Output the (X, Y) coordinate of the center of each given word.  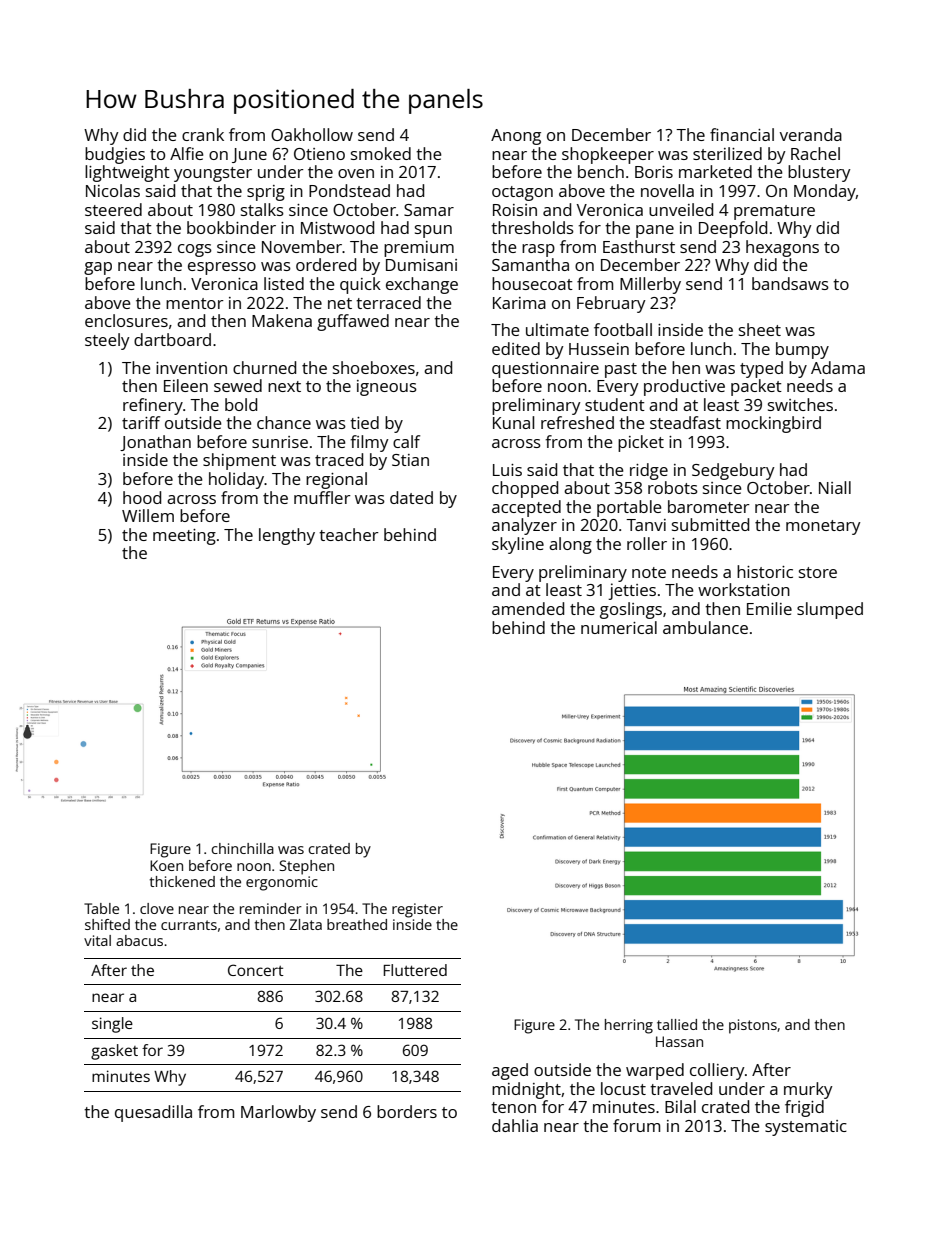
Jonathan (155, 443)
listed (284, 283)
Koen (166, 865)
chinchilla (242, 848)
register (417, 910)
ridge (649, 471)
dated (411, 497)
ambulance (705, 627)
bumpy (802, 350)
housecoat (532, 283)
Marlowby (278, 1113)
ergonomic (282, 883)
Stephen (307, 867)
